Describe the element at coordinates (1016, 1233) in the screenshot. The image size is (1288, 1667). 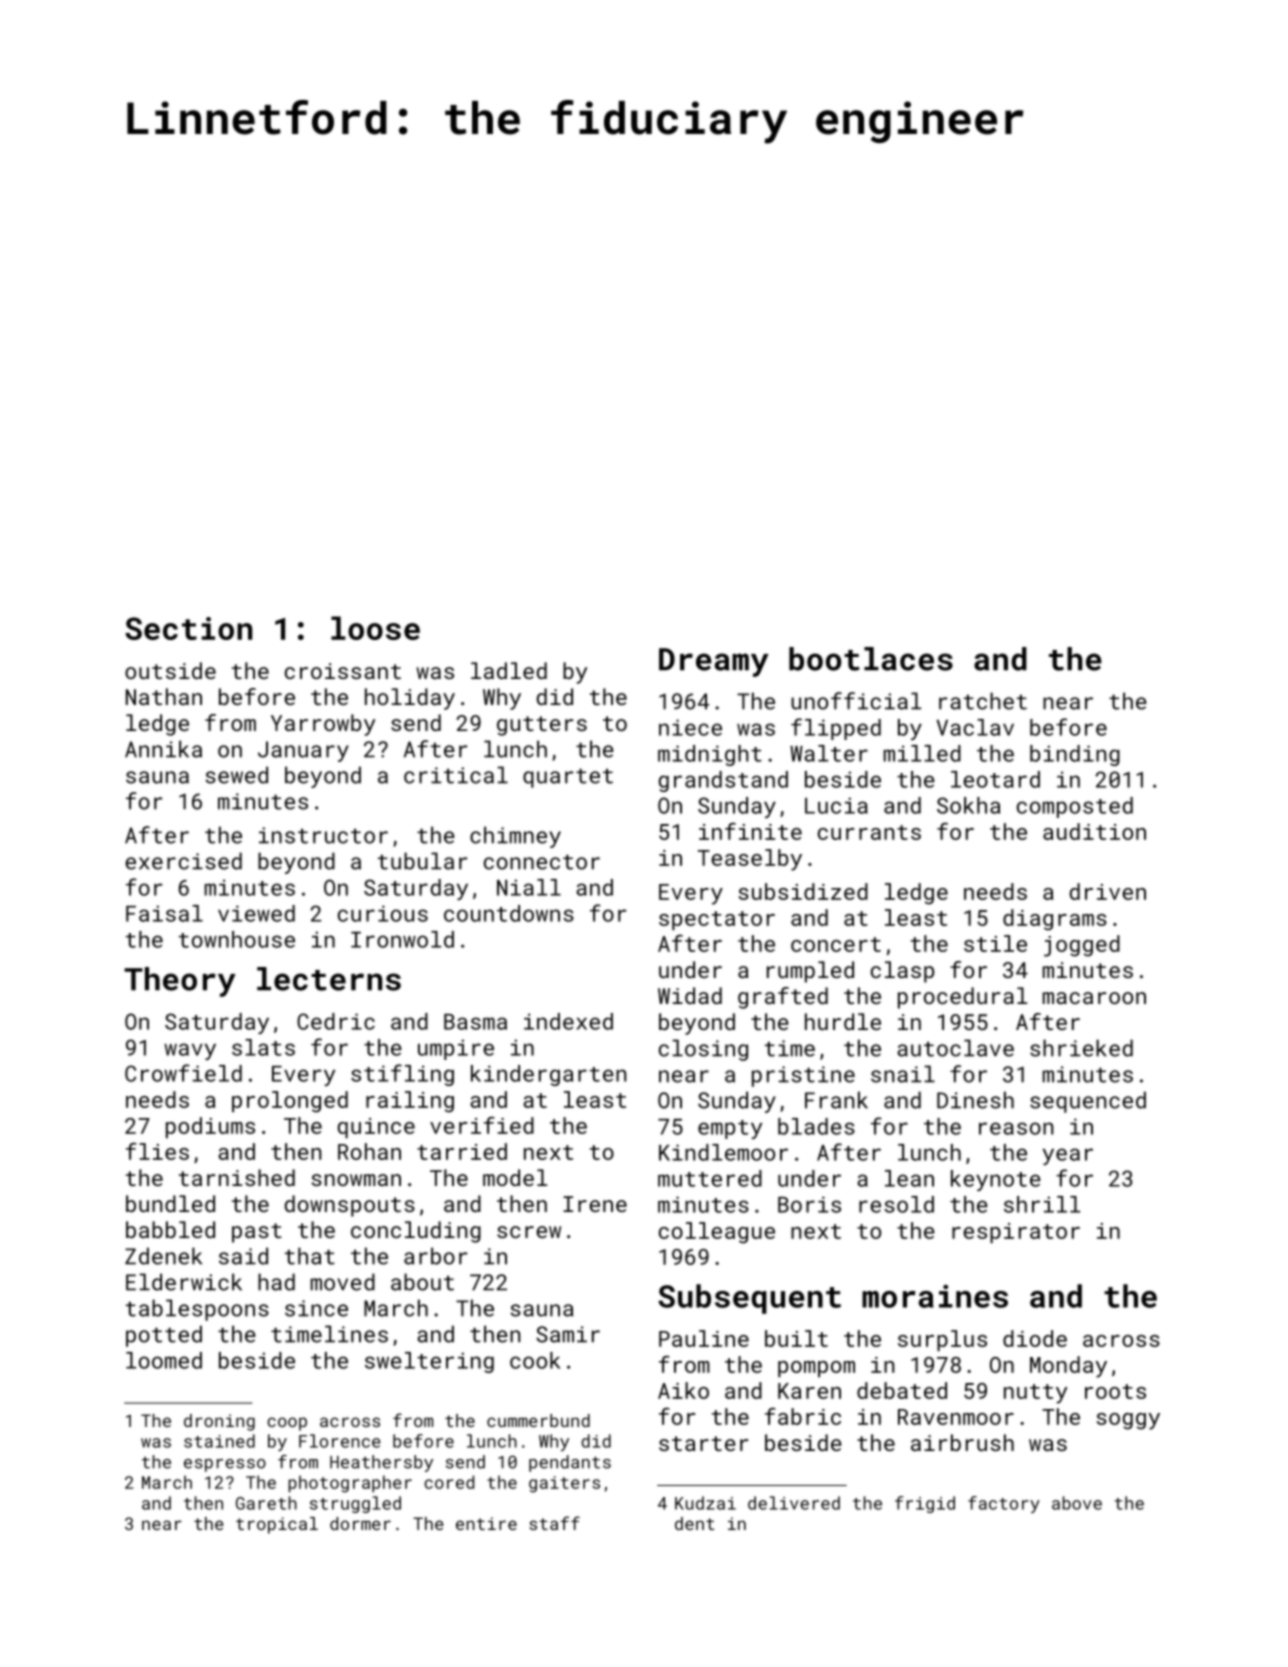
I see `respirator` at that location.
